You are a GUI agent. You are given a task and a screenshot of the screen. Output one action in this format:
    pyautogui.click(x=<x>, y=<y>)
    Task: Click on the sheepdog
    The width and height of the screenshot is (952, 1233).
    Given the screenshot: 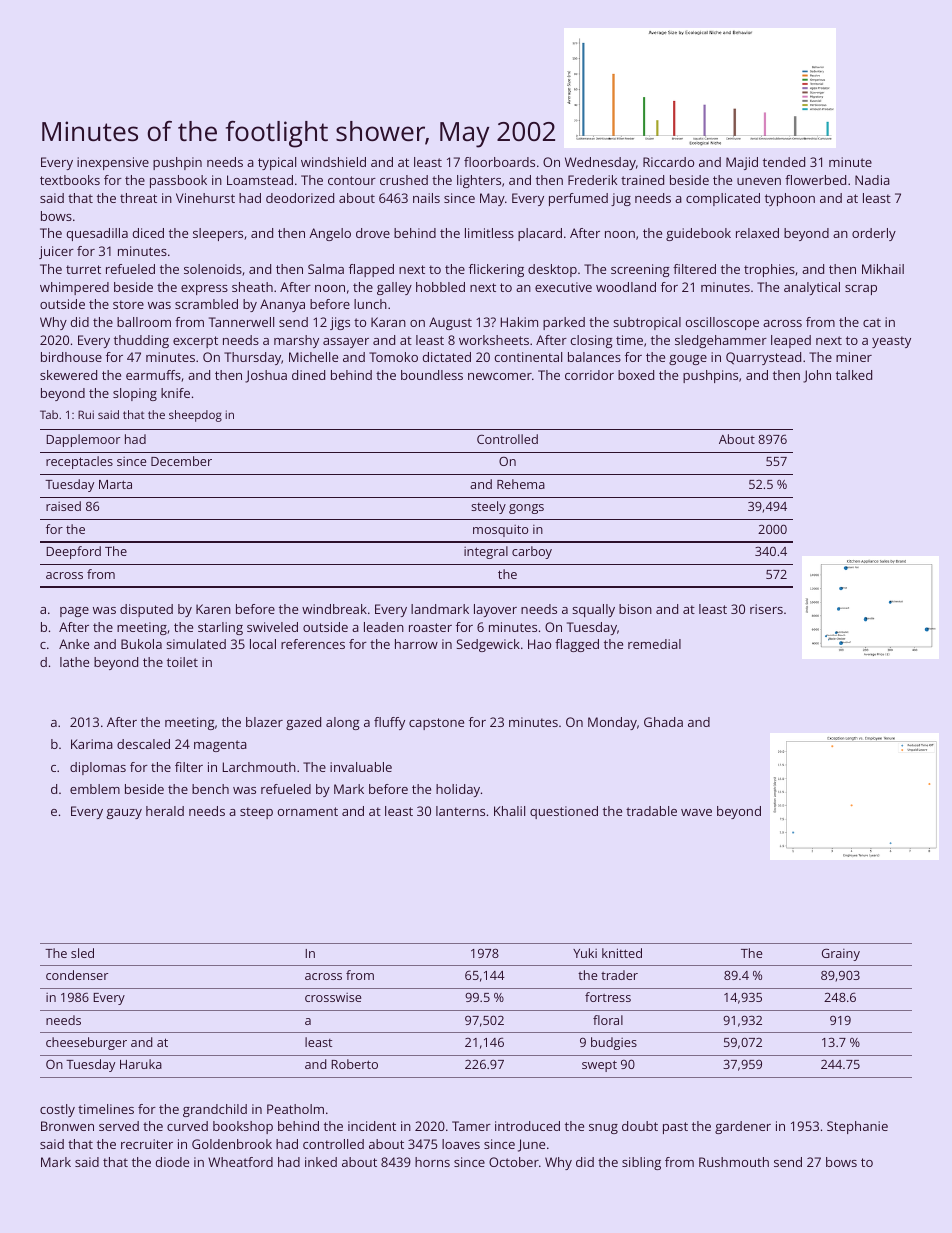 What is the action you would take?
    pyautogui.click(x=195, y=416)
